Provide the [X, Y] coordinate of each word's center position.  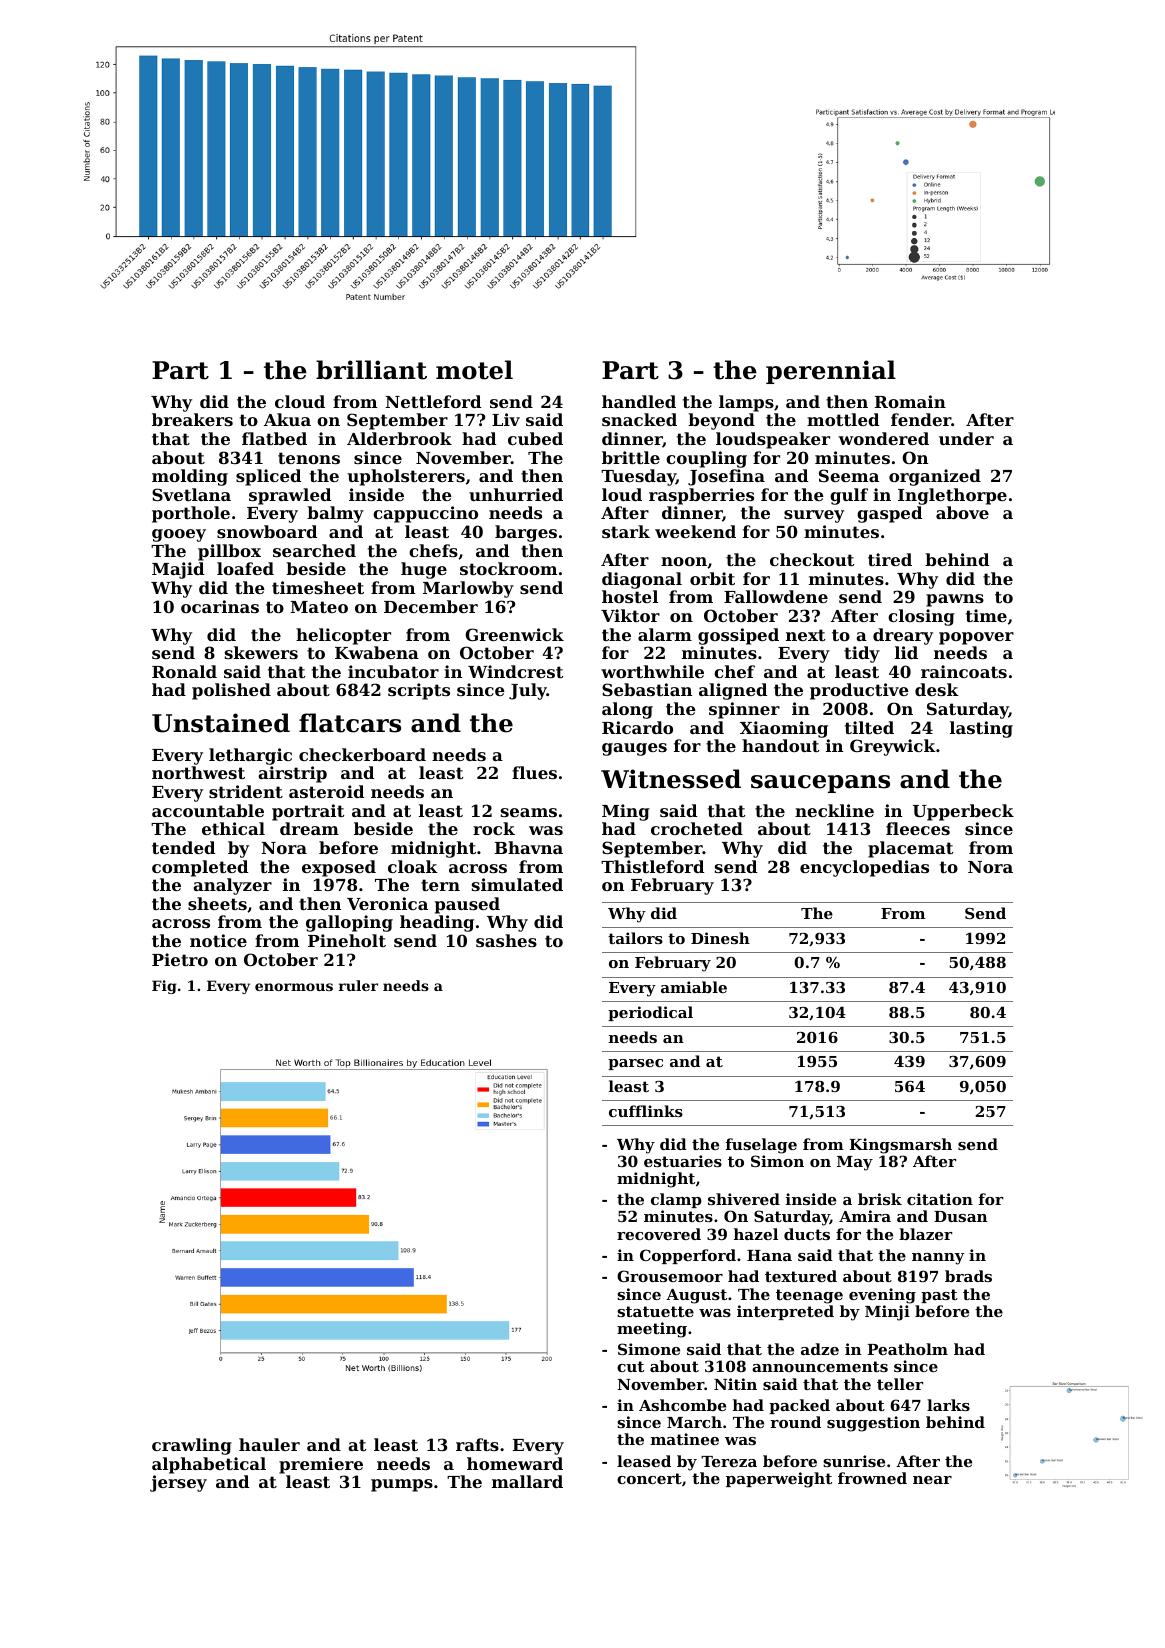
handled [639, 401]
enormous [294, 987]
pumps [402, 1485]
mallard [527, 1481]
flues [534, 772]
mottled [843, 419]
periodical [650, 1013]
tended [183, 847]
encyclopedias [864, 868]
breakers [192, 419]
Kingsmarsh [900, 1146]
